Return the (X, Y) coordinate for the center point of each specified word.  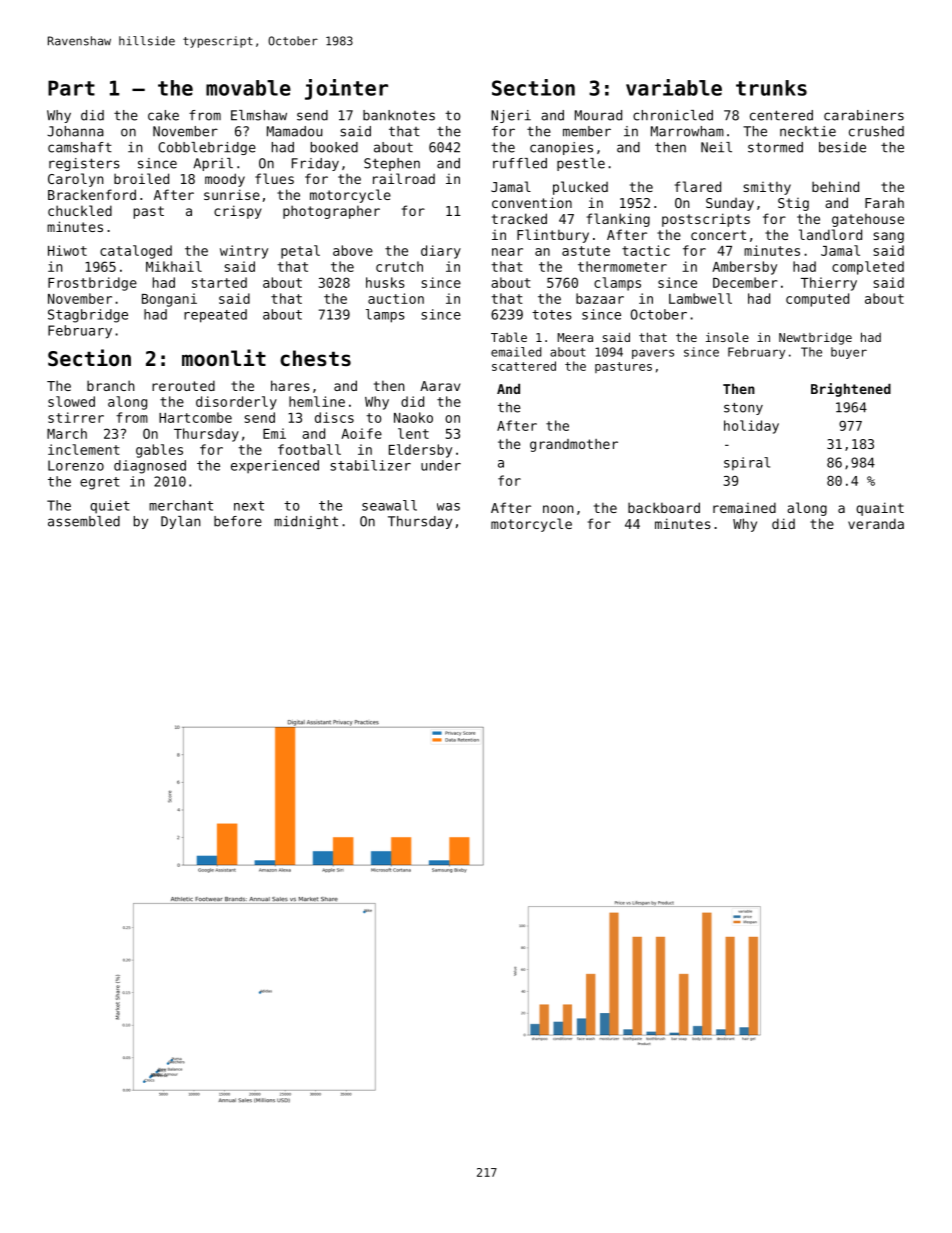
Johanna (75, 131)
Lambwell (700, 298)
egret (100, 483)
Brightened (851, 390)
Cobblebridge (207, 148)
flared (698, 186)
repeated (215, 316)
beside (842, 147)
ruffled (520, 163)
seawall (389, 505)
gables (159, 451)
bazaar (600, 298)
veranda (876, 523)
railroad (404, 178)
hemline (317, 401)
